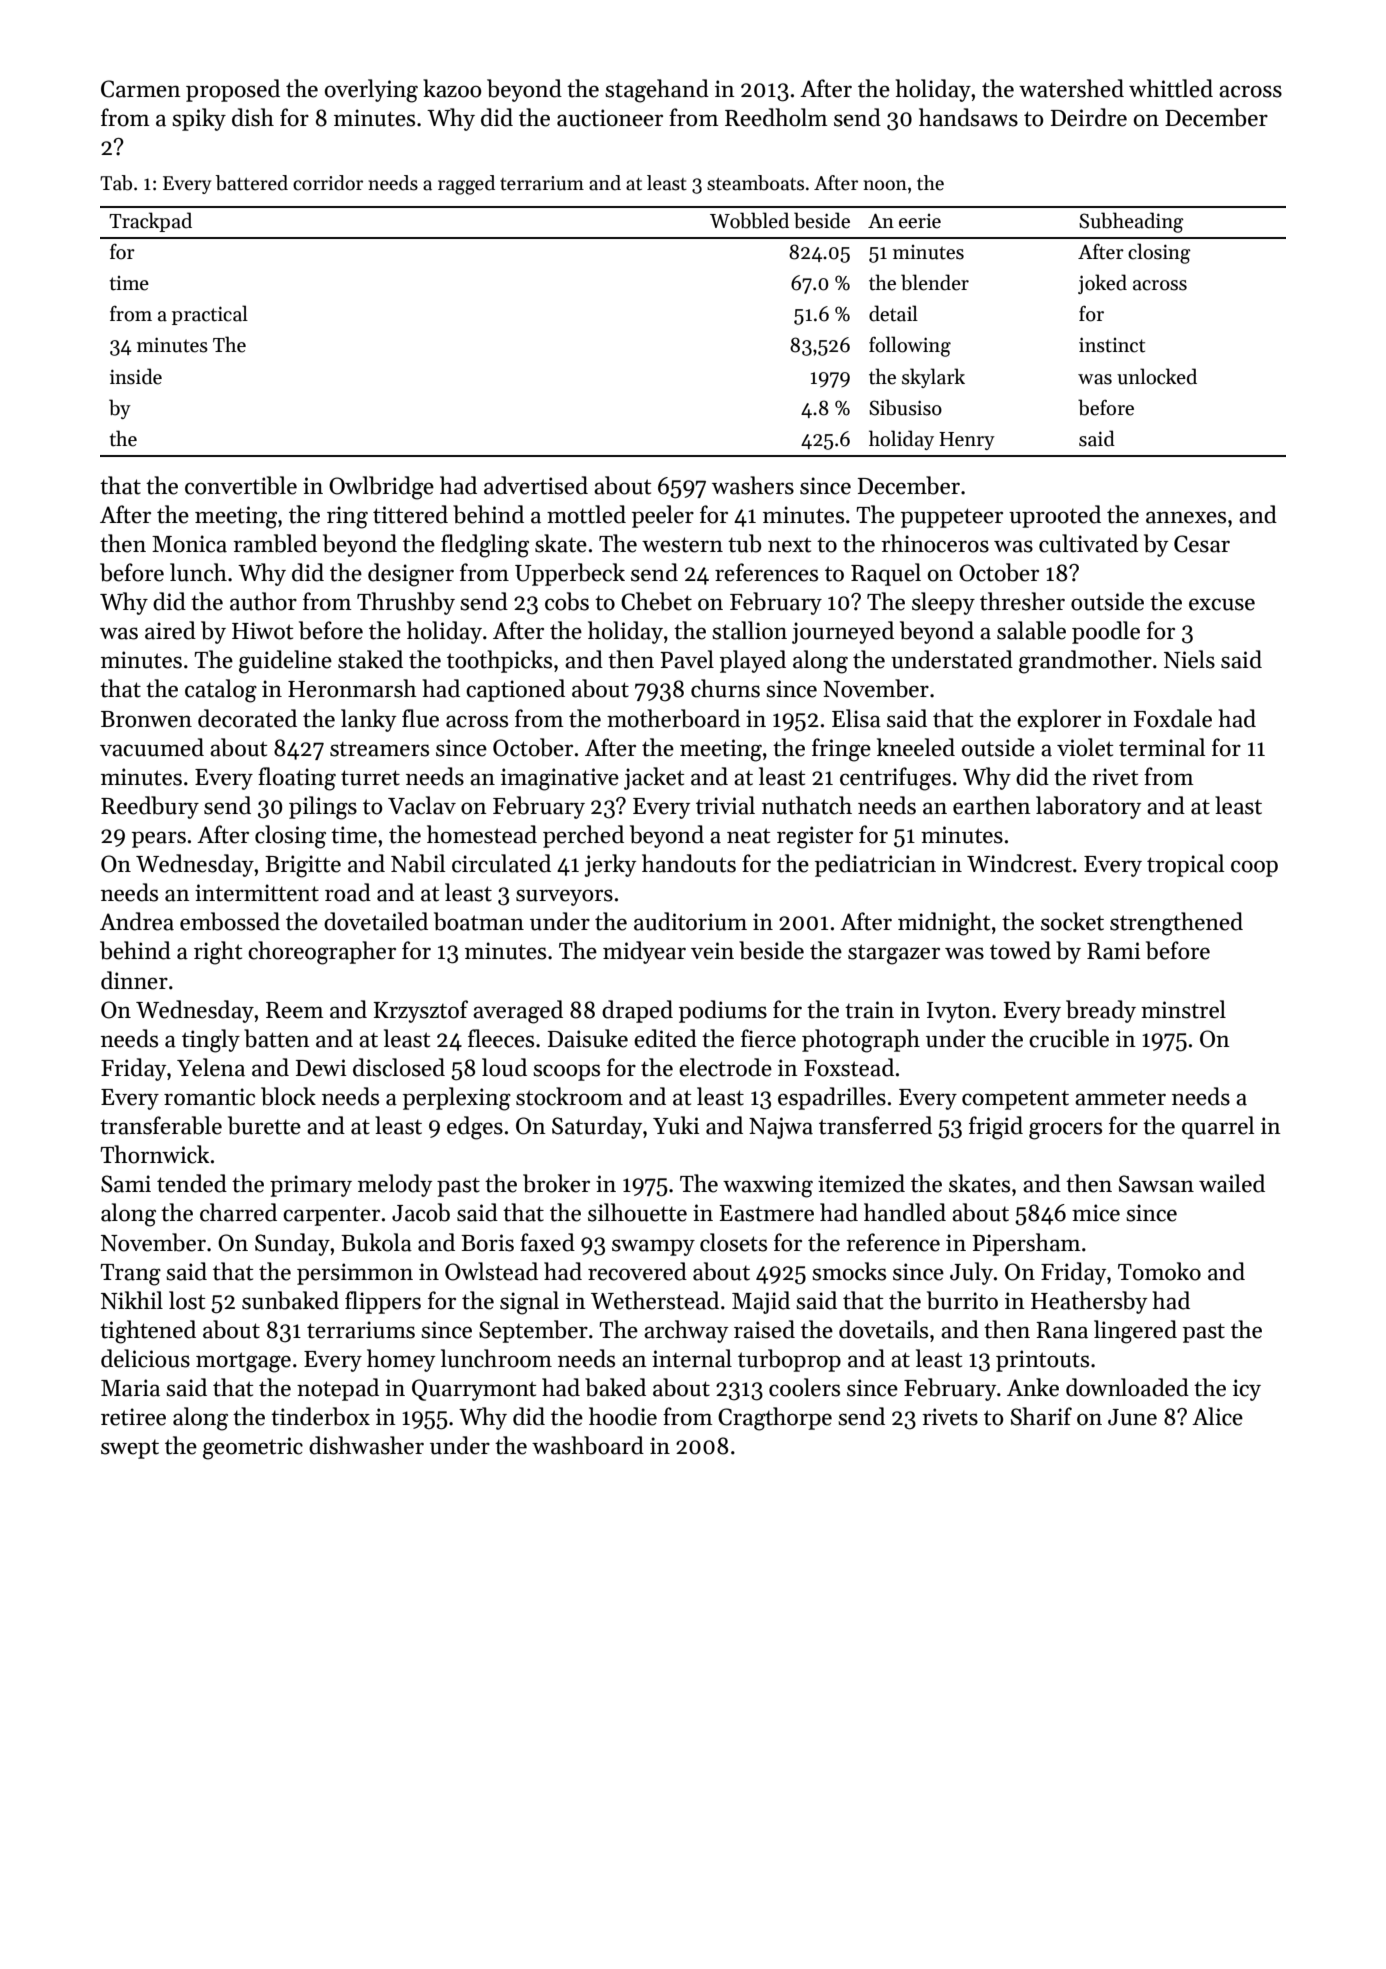  What do you see at coordinates (141, 89) in the screenshot?
I see `Carmen` at bounding box center [141, 89].
